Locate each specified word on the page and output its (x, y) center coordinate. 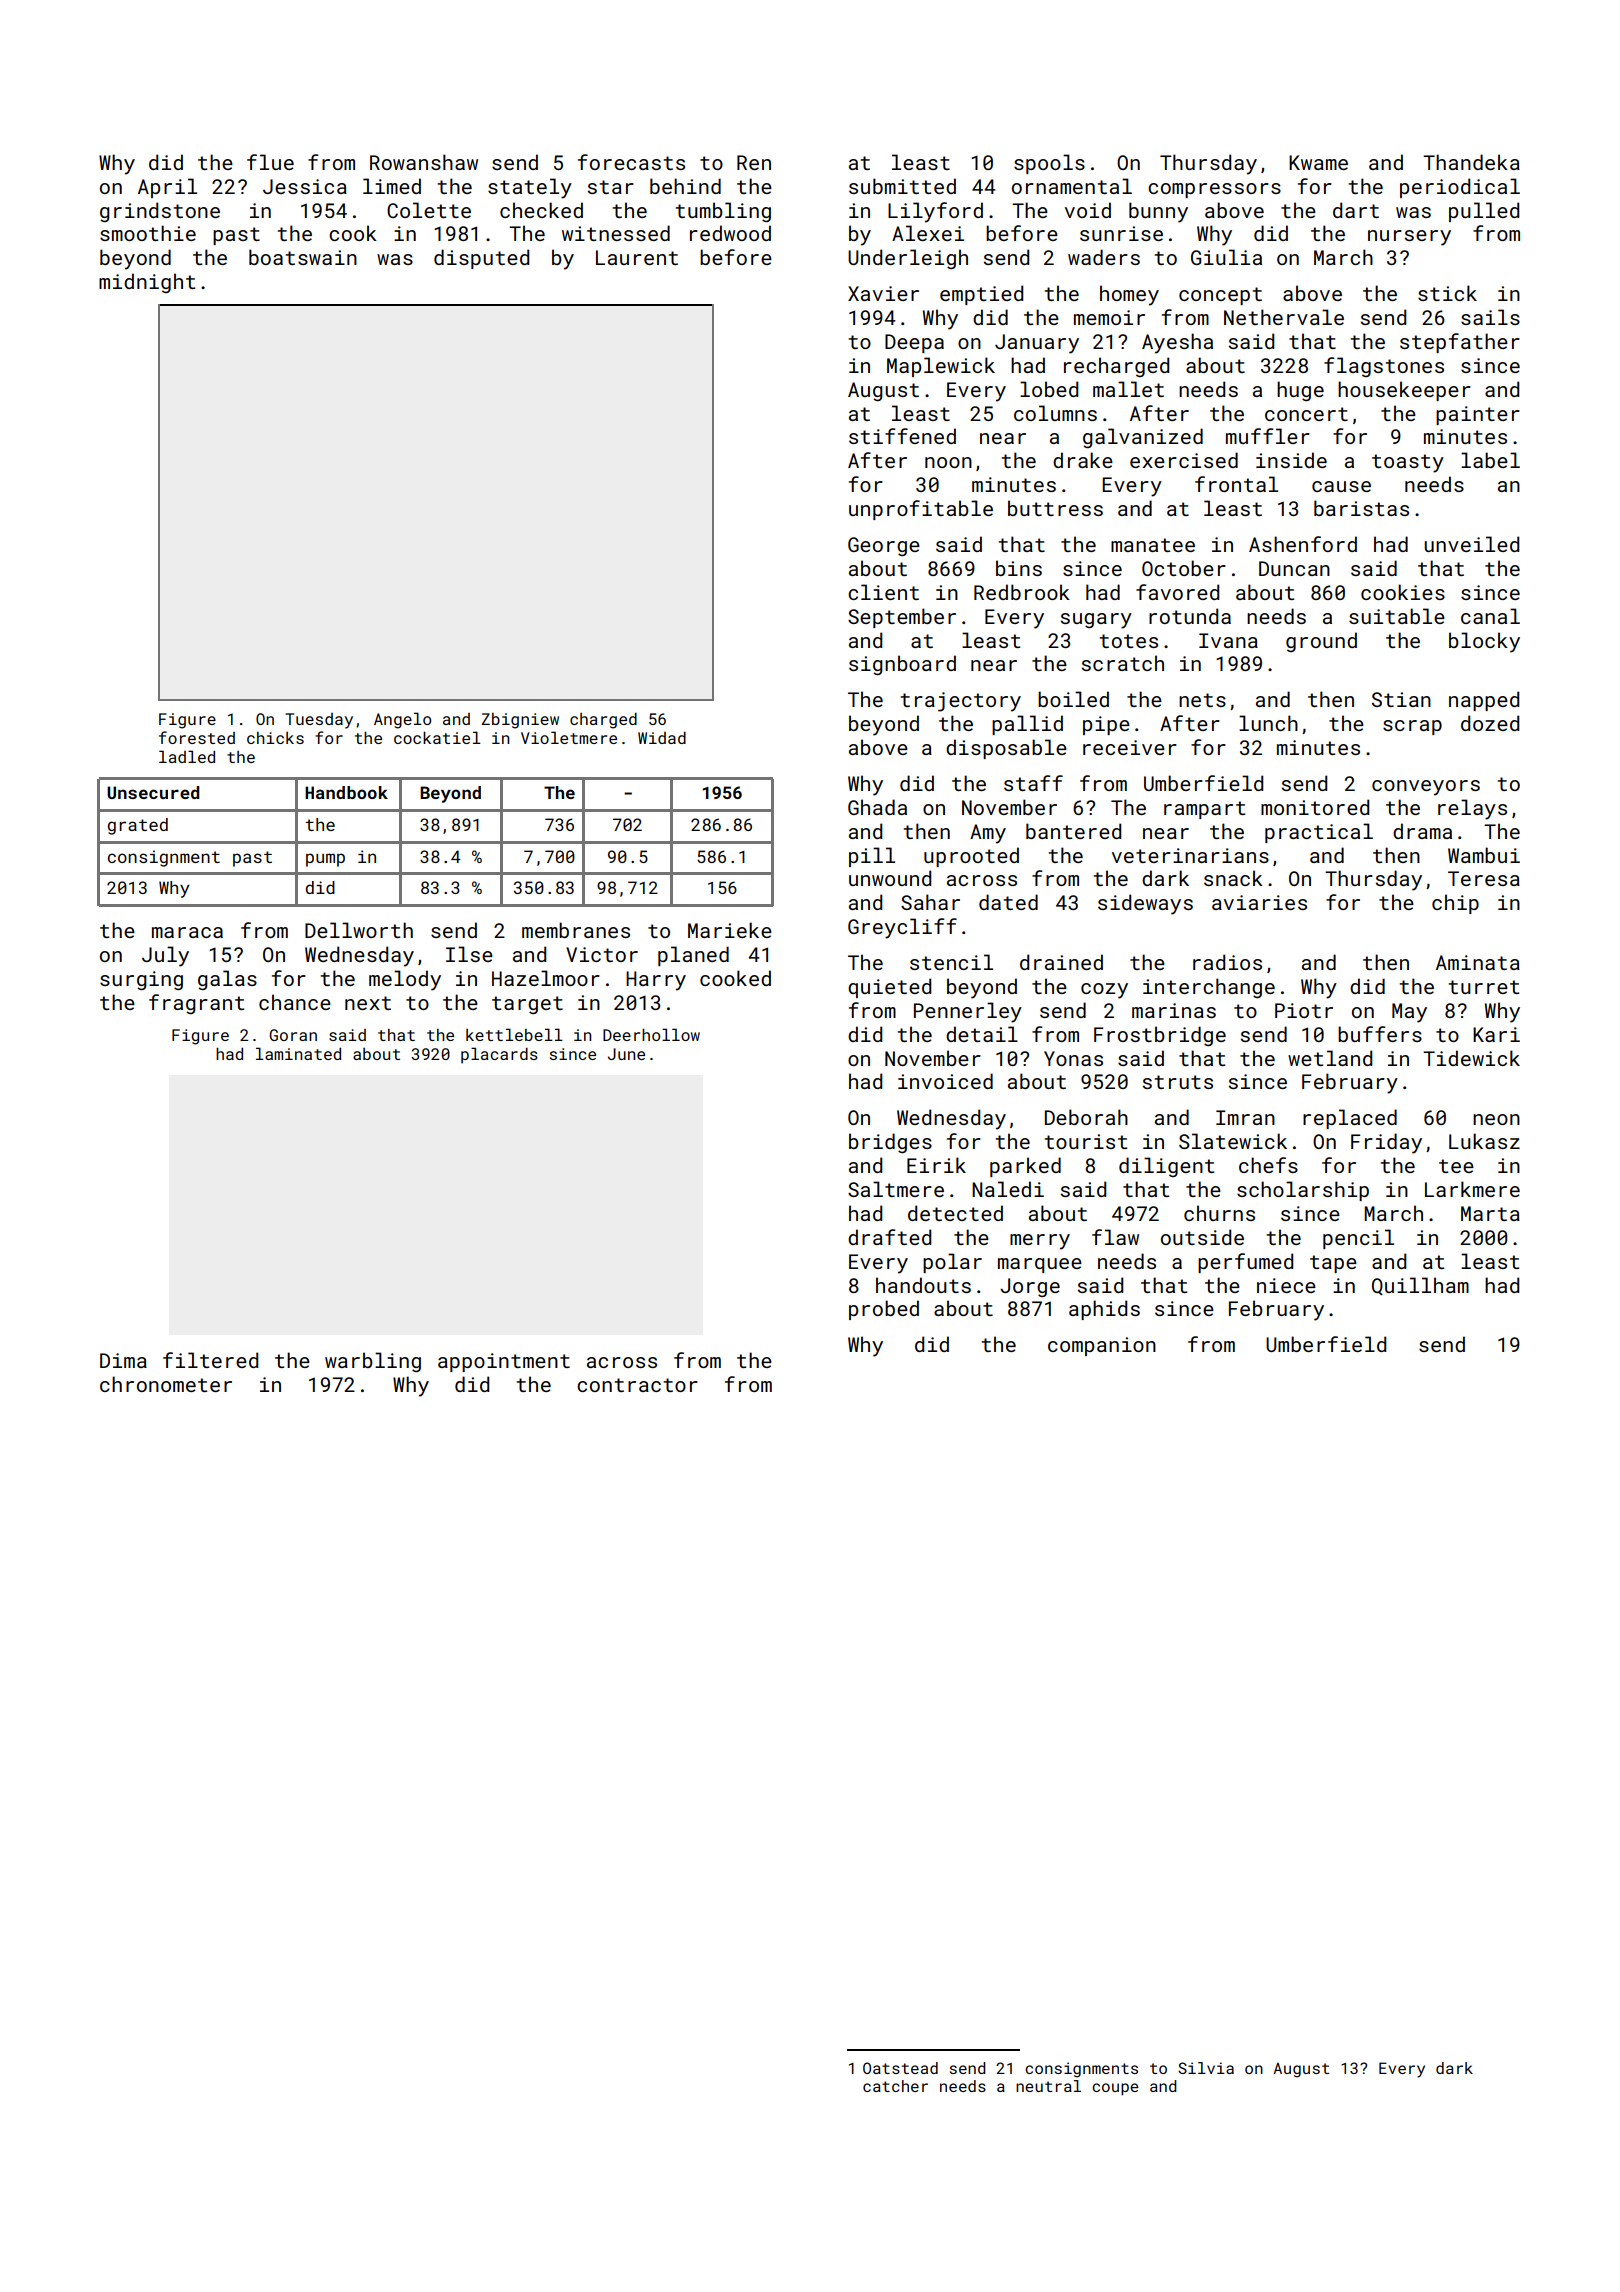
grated (138, 826)
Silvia (1206, 2068)
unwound (890, 878)
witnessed (616, 233)
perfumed (1245, 1263)
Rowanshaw (424, 162)
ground (1321, 642)
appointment (504, 1362)
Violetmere (569, 737)
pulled (1484, 212)
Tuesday (319, 721)
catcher (895, 2086)
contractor (637, 1385)
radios (1227, 962)
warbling (373, 1362)
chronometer (166, 1384)
